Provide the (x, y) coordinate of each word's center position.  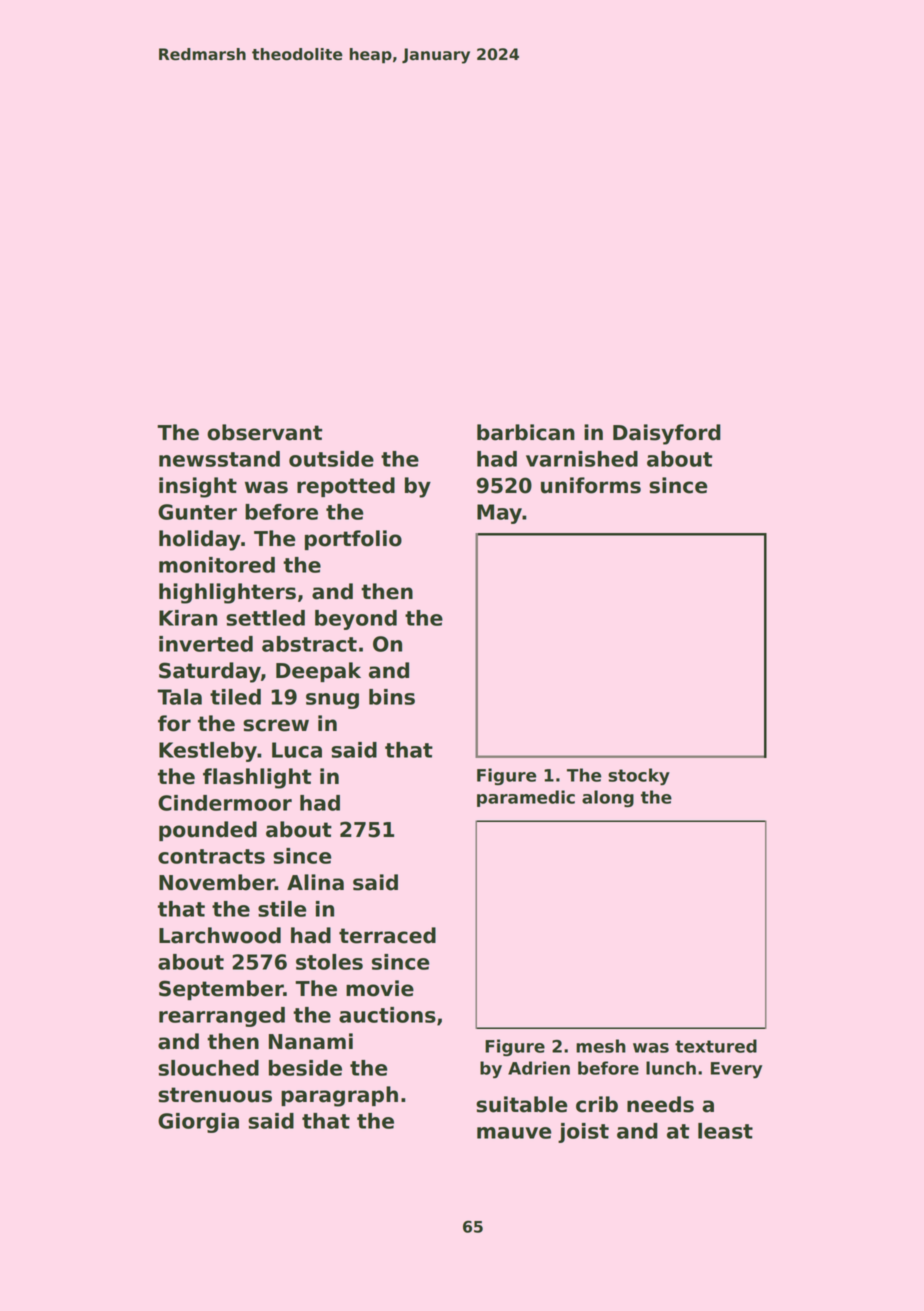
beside (305, 1068)
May (499, 514)
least (725, 1131)
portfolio (353, 540)
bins (392, 697)
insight (198, 487)
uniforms (591, 485)
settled (265, 618)
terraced (387, 935)
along (608, 798)
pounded (208, 831)
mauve (514, 1133)
